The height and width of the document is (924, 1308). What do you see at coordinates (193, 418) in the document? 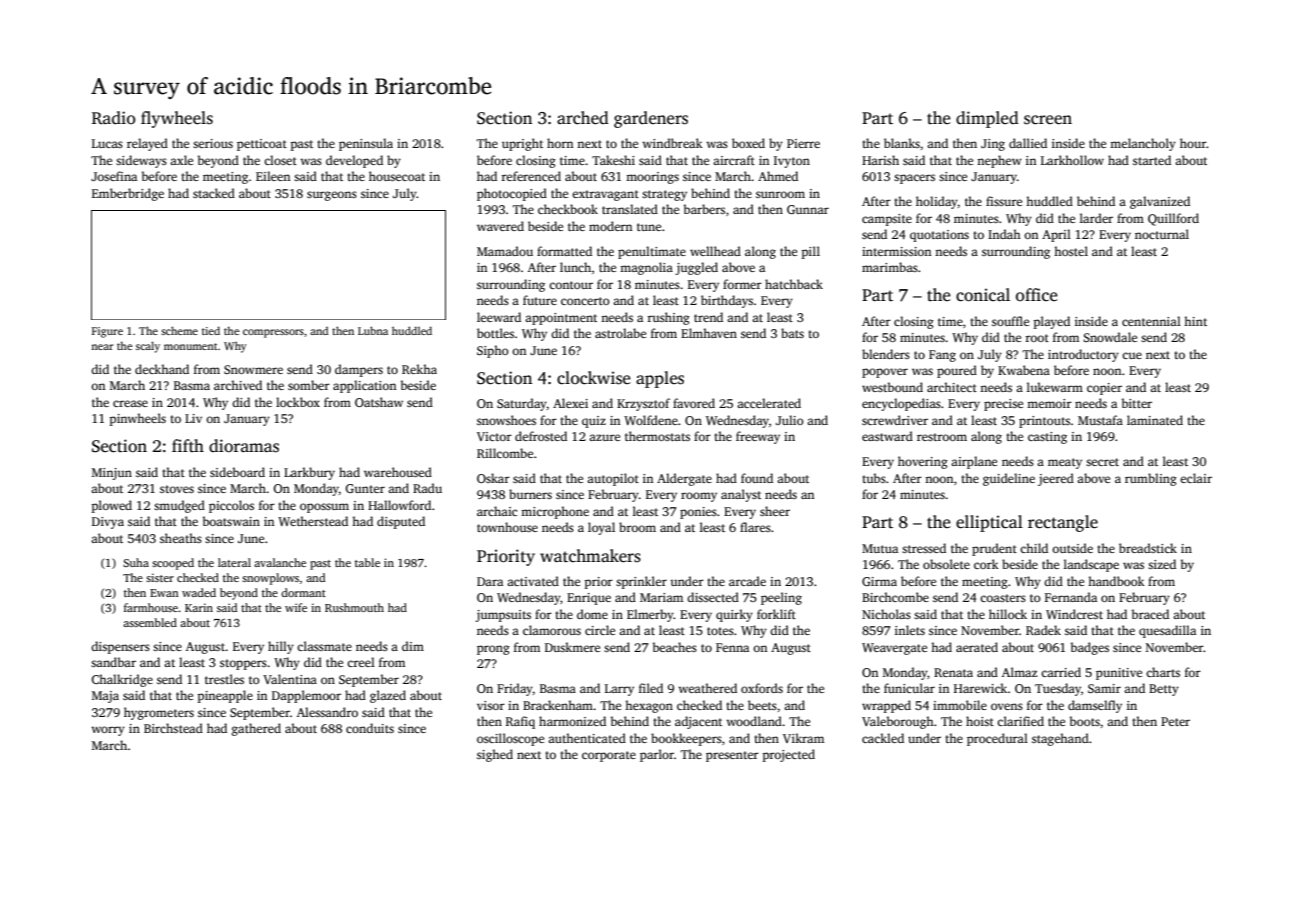
I see `Liv` at bounding box center [193, 418].
